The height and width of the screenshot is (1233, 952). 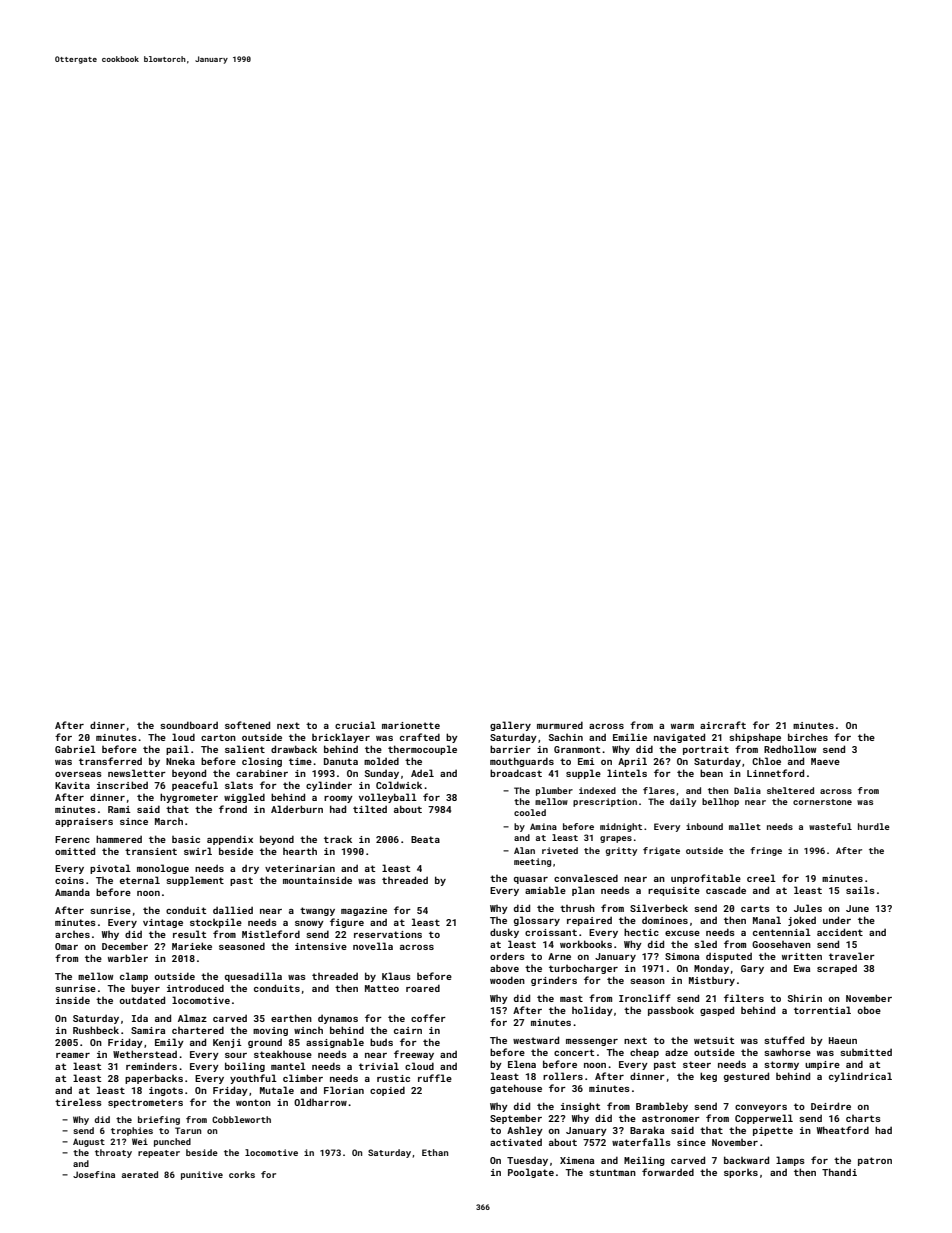 What do you see at coordinates (341, 738) in the screenshot?
I see `bricklayer` at bounding box center [341, 738].
